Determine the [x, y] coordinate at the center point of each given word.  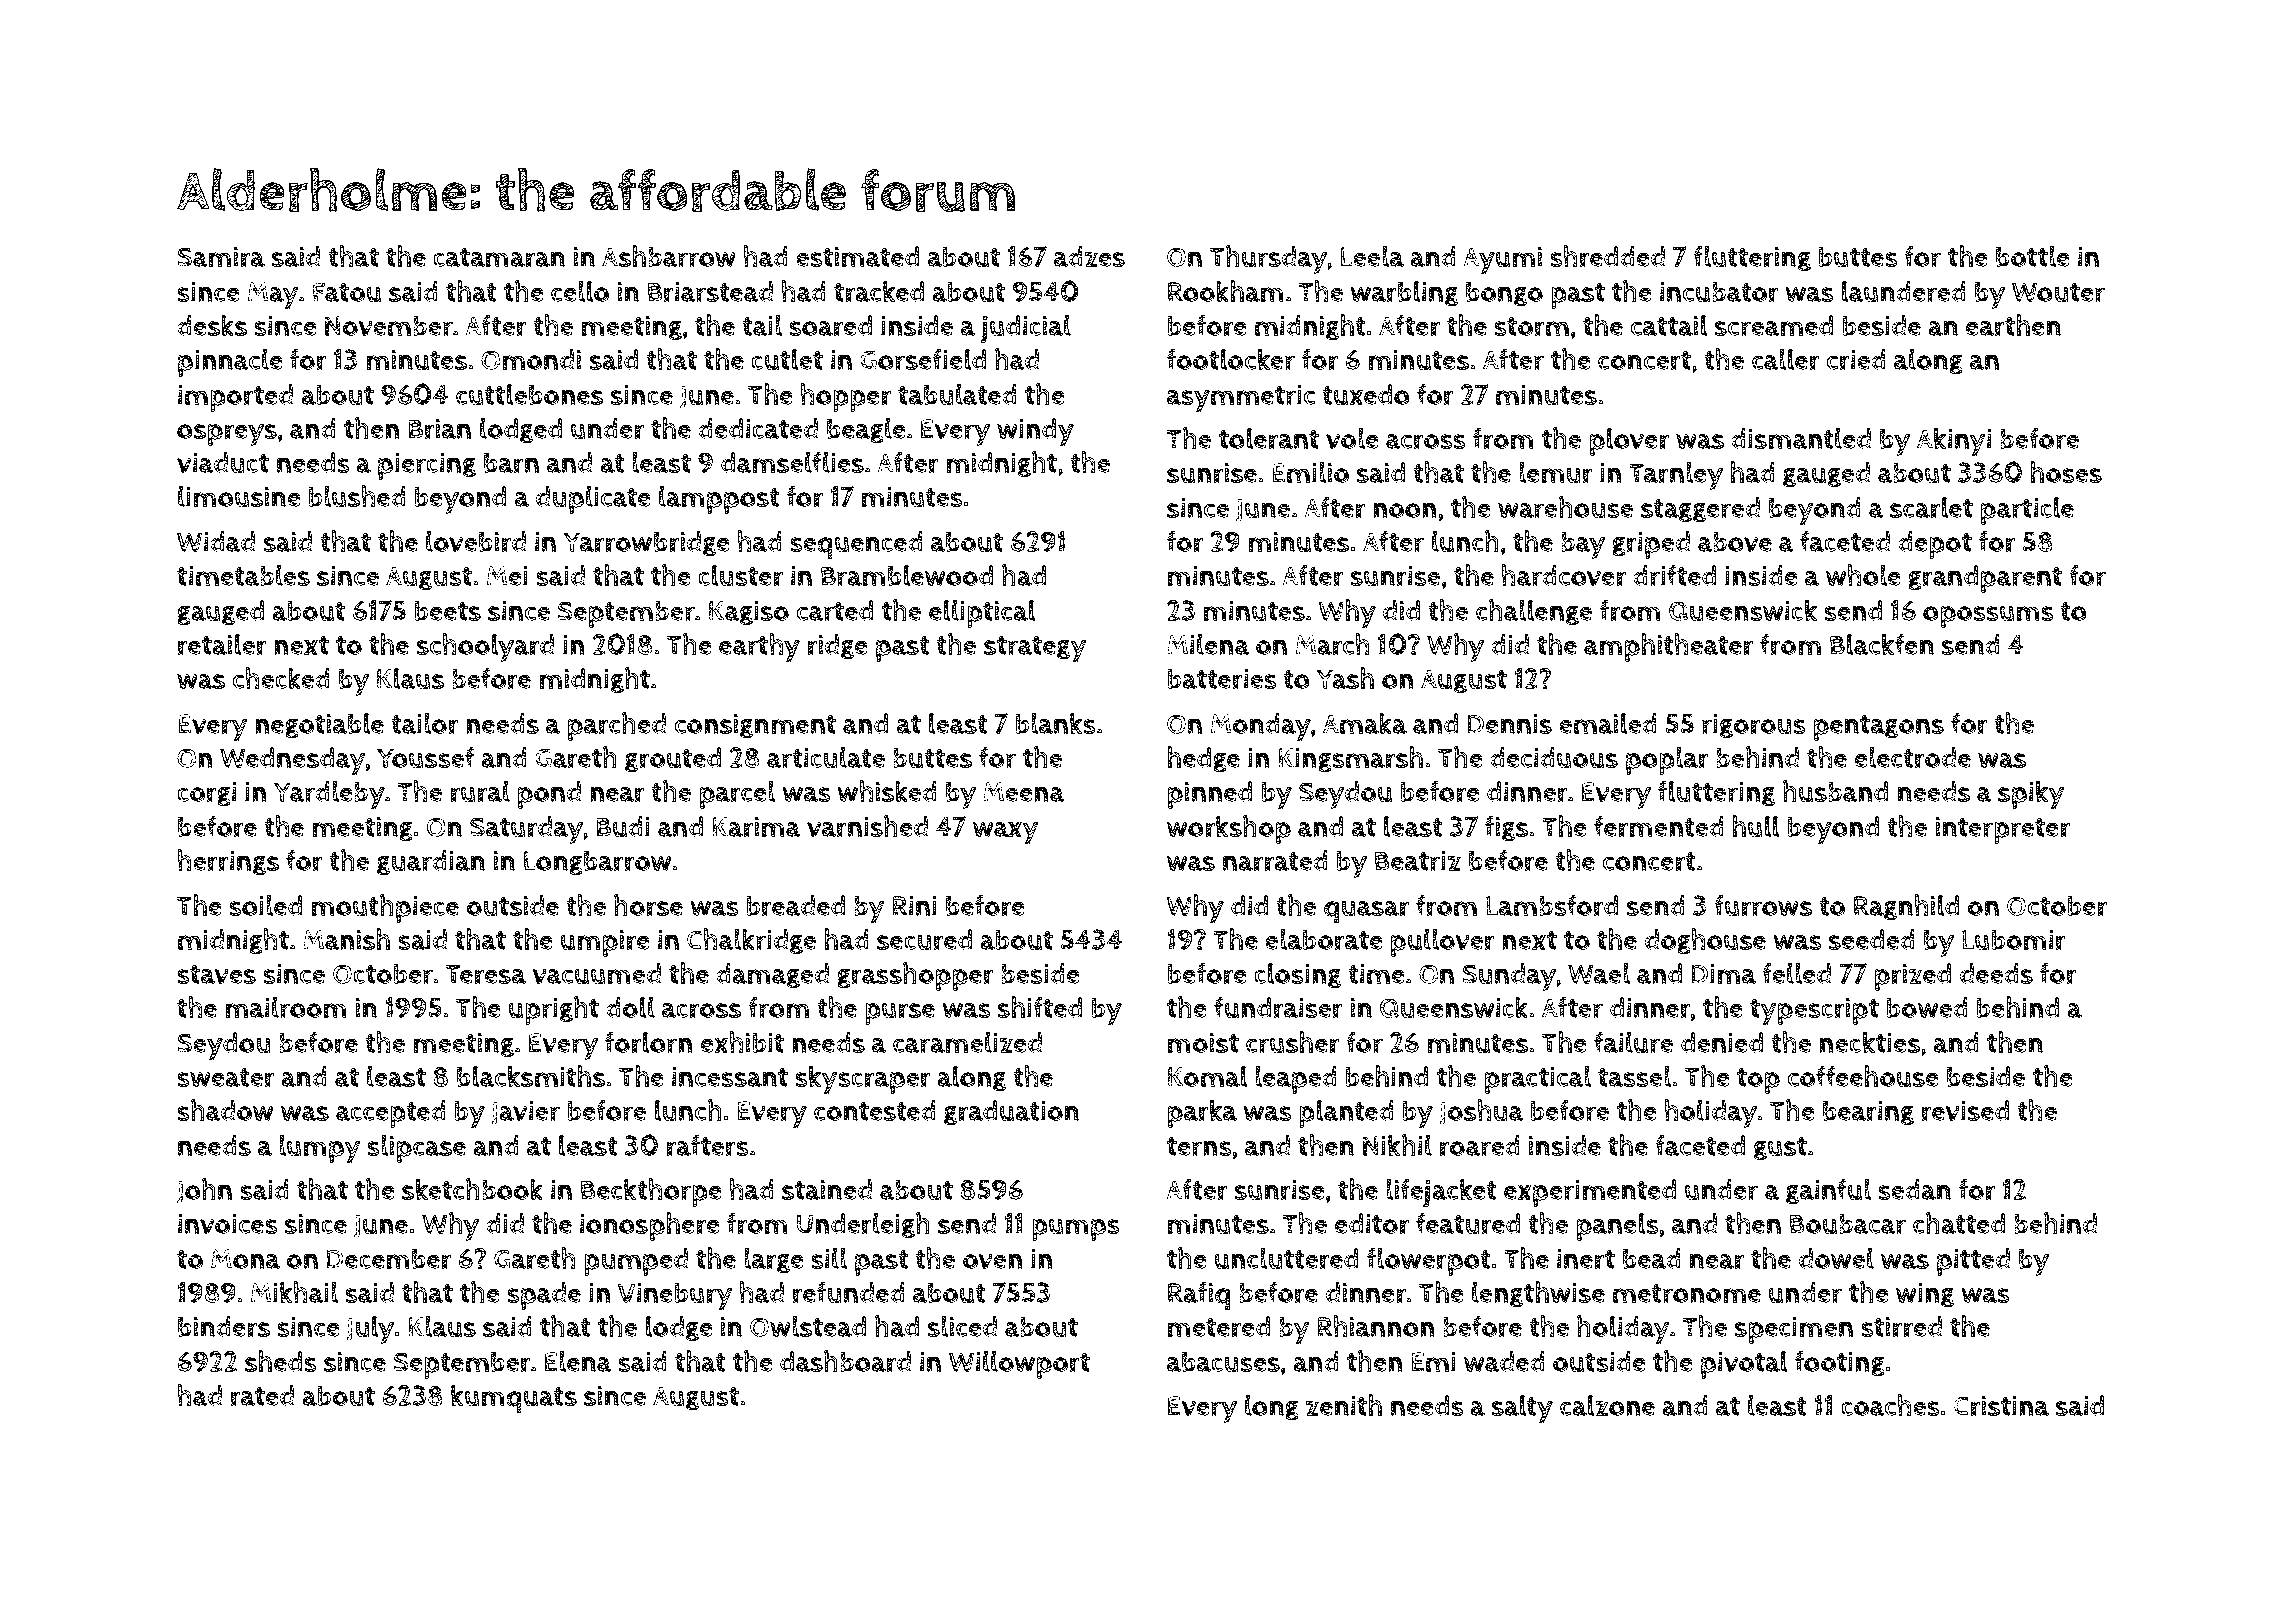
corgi [206, 794]
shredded [1607, 256]
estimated [857, 256]
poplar [1667, 760]
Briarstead [710, 292]
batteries [1222, 679]
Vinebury [675, 1296]
